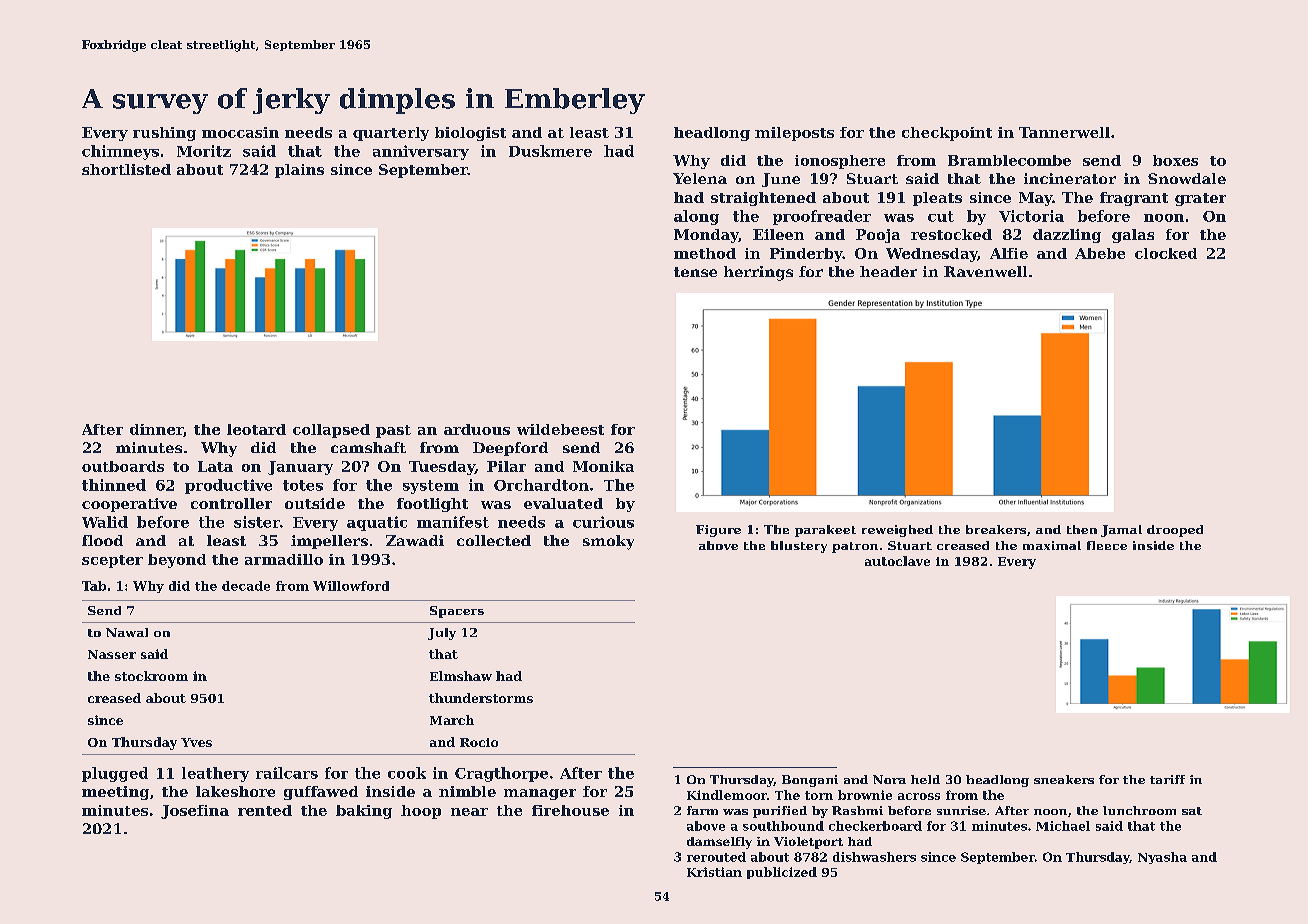  What do you see at coordinates (897, 531) in the screenshot?
I see `reweighed` at bounding box center [897, 531].
